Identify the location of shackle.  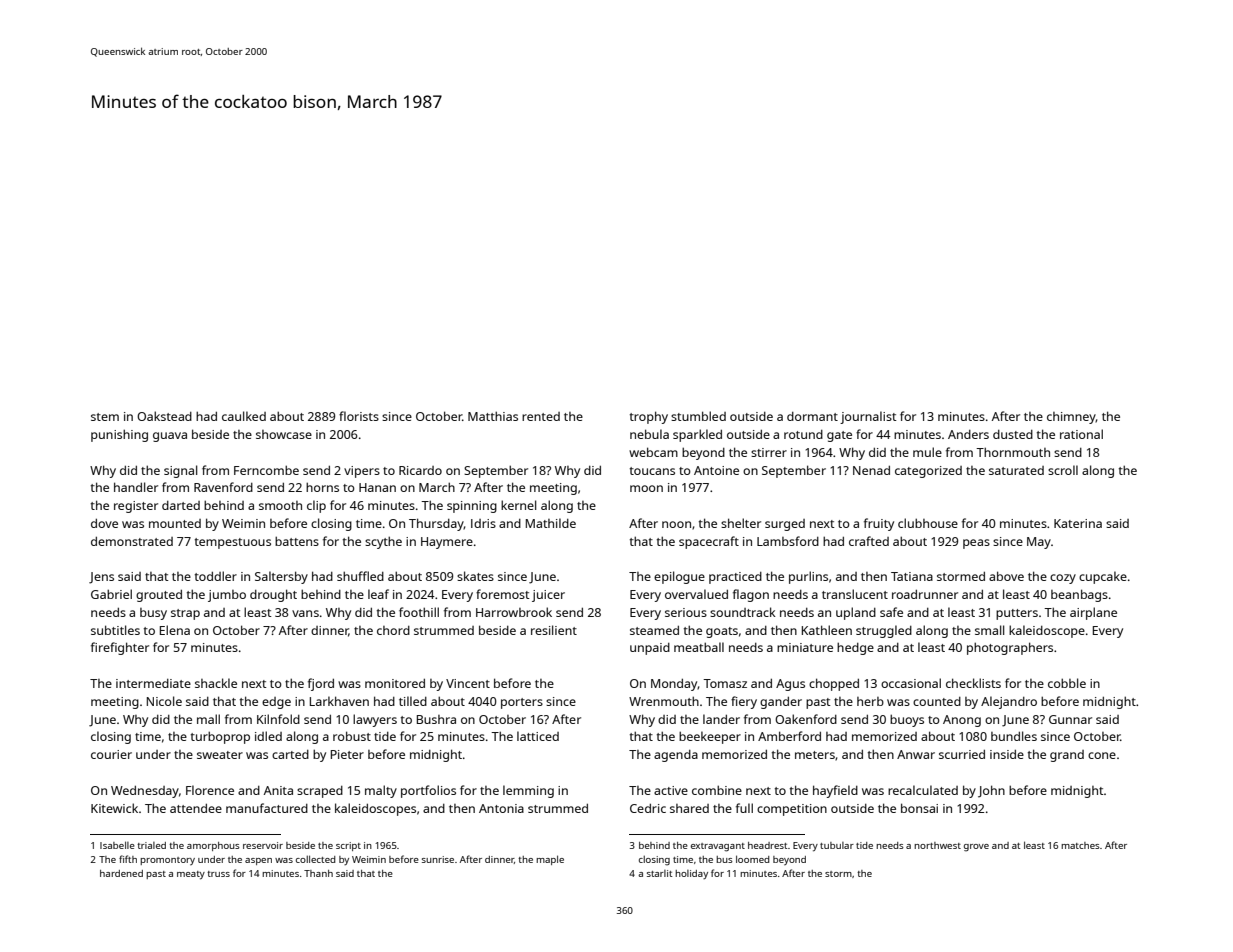
(216, 683).
